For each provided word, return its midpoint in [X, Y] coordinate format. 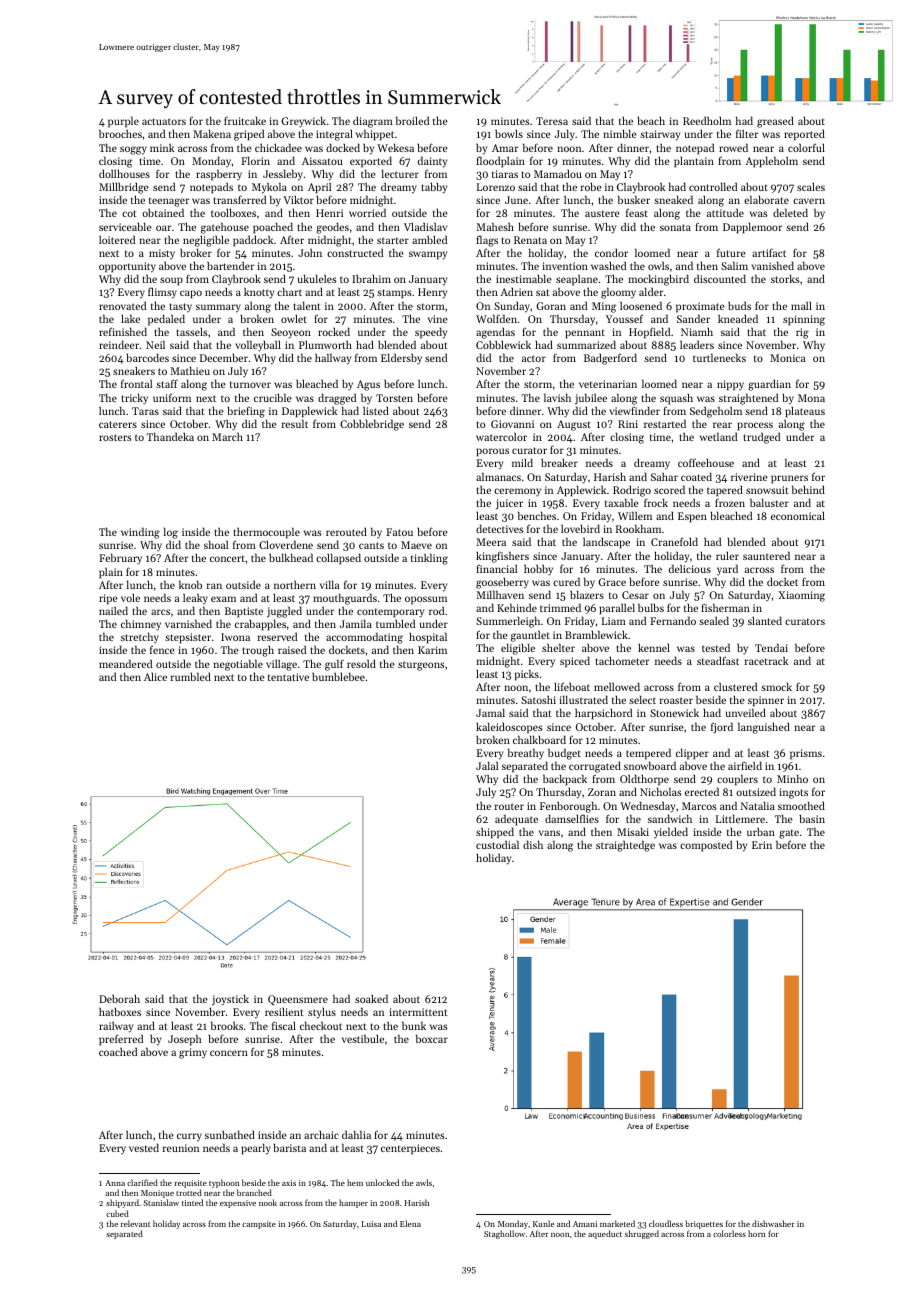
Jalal [487, 765]
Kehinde [517, 608]
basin [812, 818]
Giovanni [512, 424]
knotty [259, 293]
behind [808, 489]
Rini [628, 424]
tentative [288, 677]
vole [130, 597]
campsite [259, 1225]
